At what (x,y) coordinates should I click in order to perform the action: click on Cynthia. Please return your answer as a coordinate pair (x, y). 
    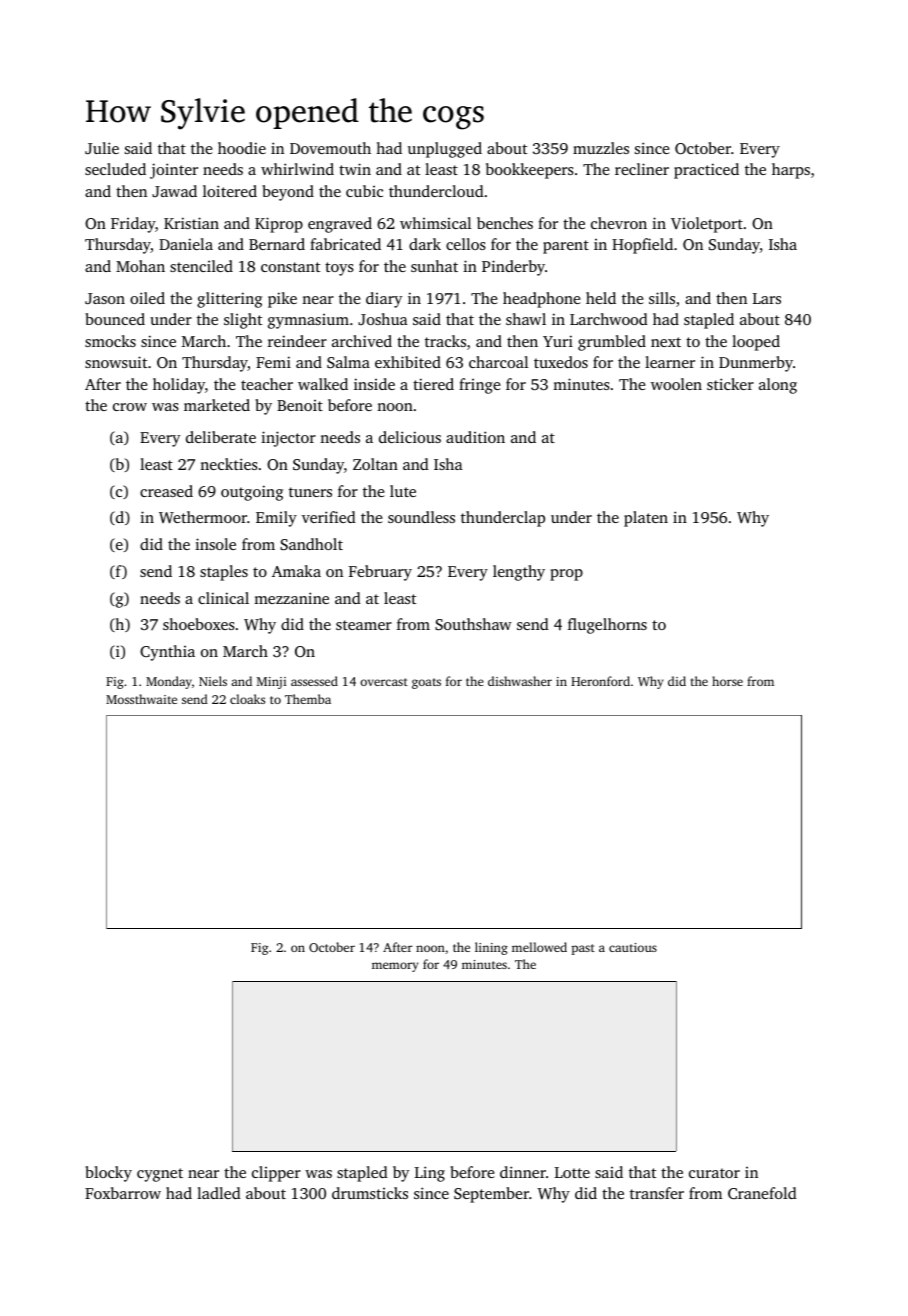
    Looking at the image, I should click on (167, 653).
